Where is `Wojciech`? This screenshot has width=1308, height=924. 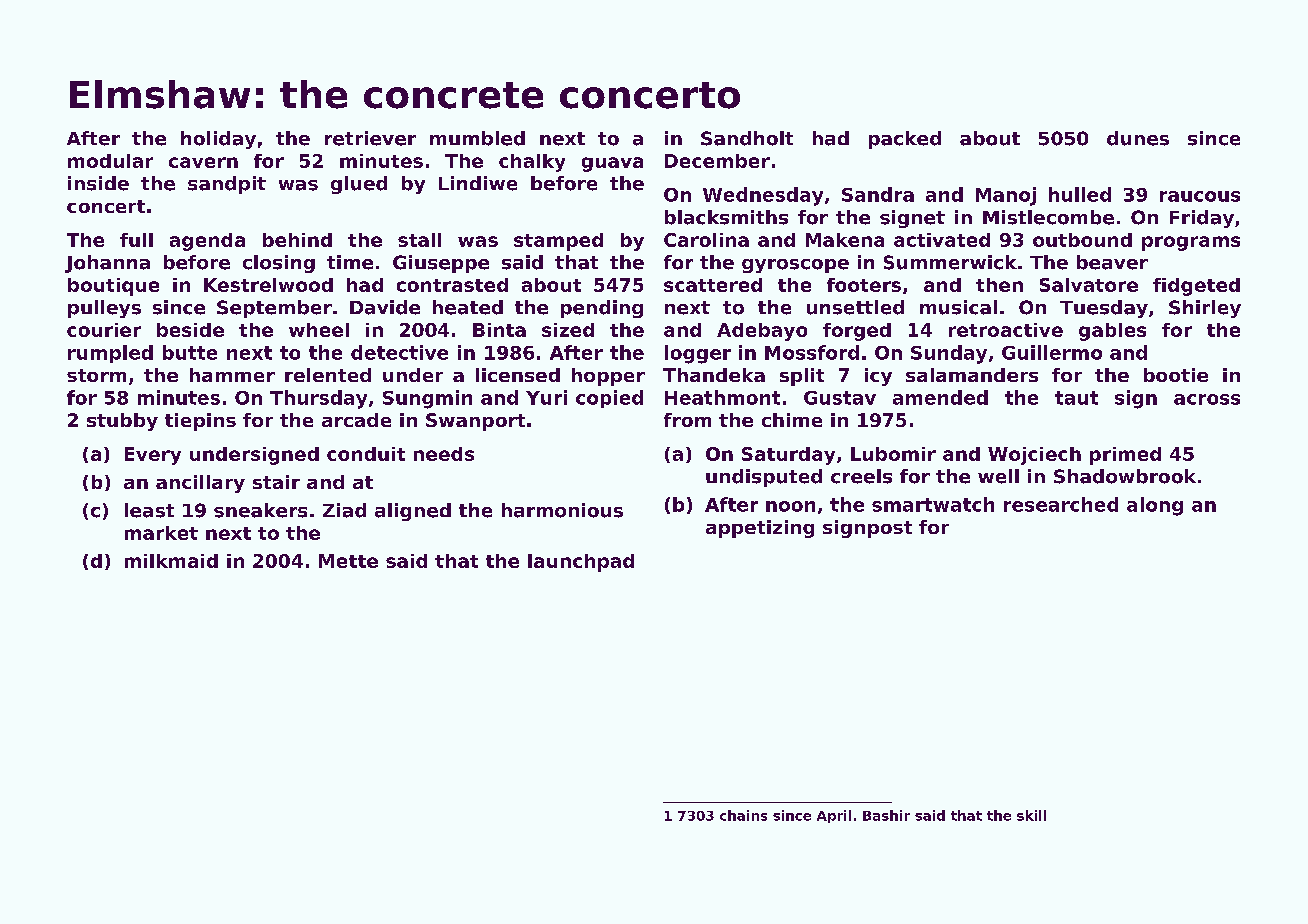
Wojciech is located at coordinates (1034, 456).
